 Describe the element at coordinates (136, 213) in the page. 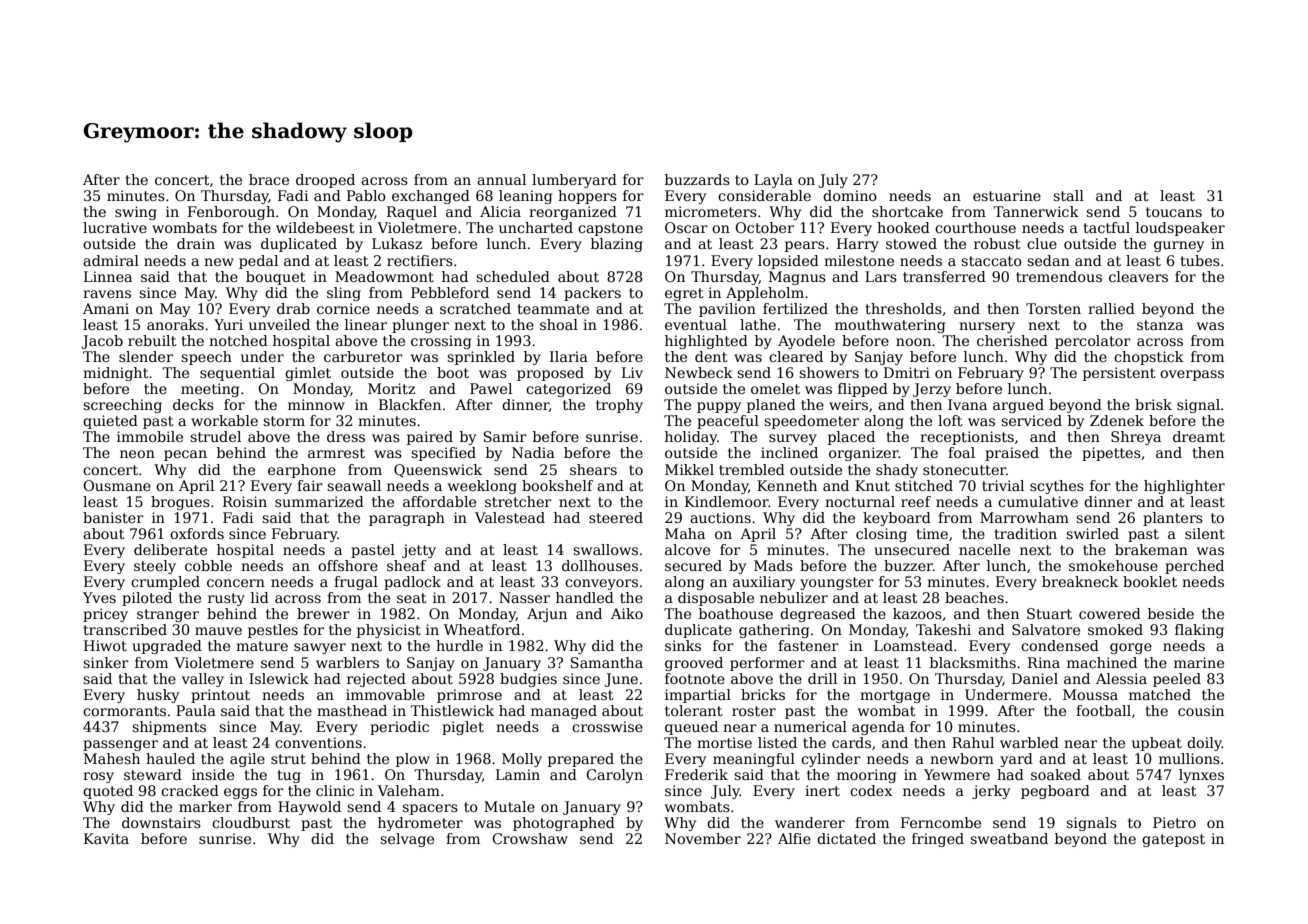

I see `swing` at that location.
